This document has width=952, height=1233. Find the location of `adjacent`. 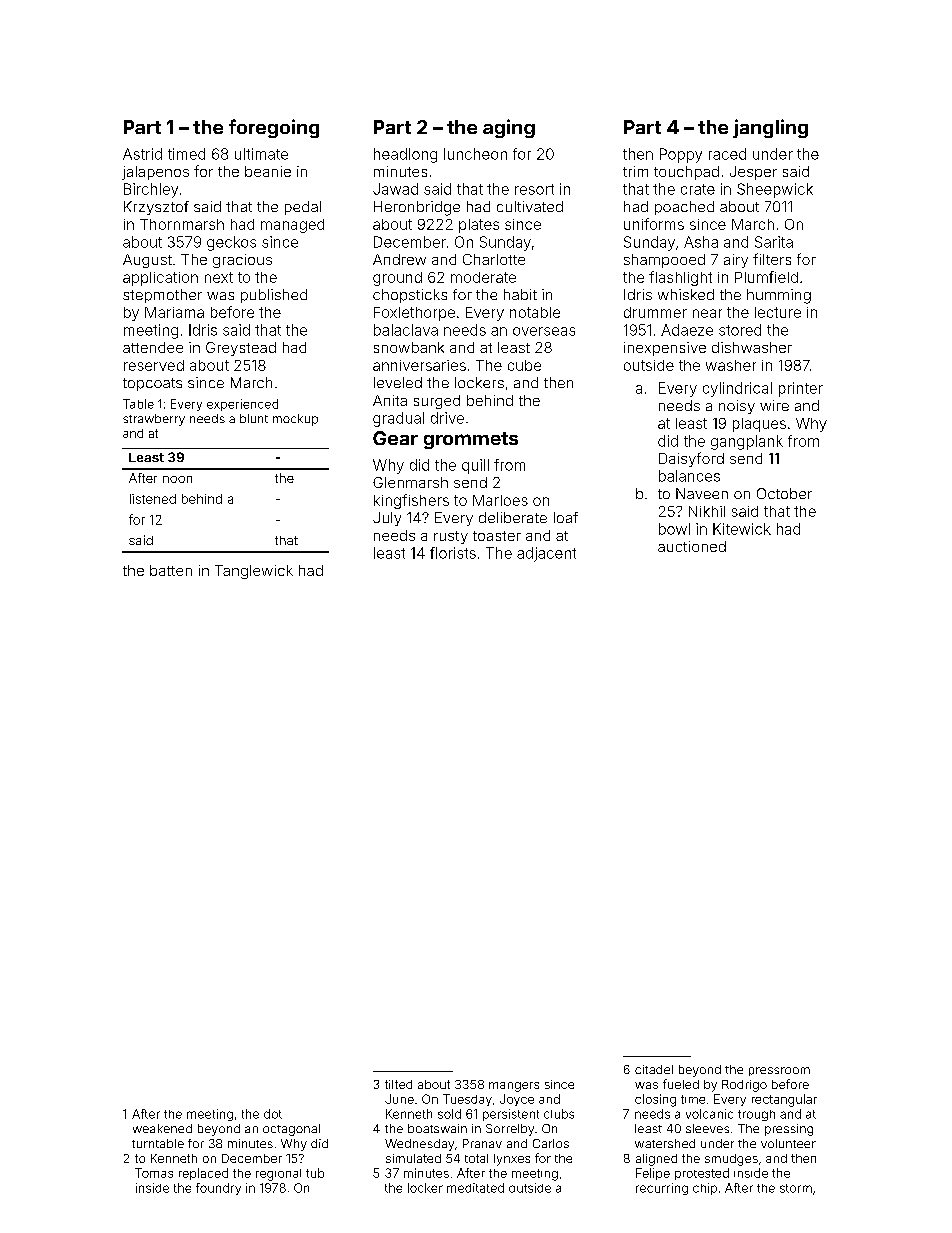

adjacent is located at coordinates (546, 554).
